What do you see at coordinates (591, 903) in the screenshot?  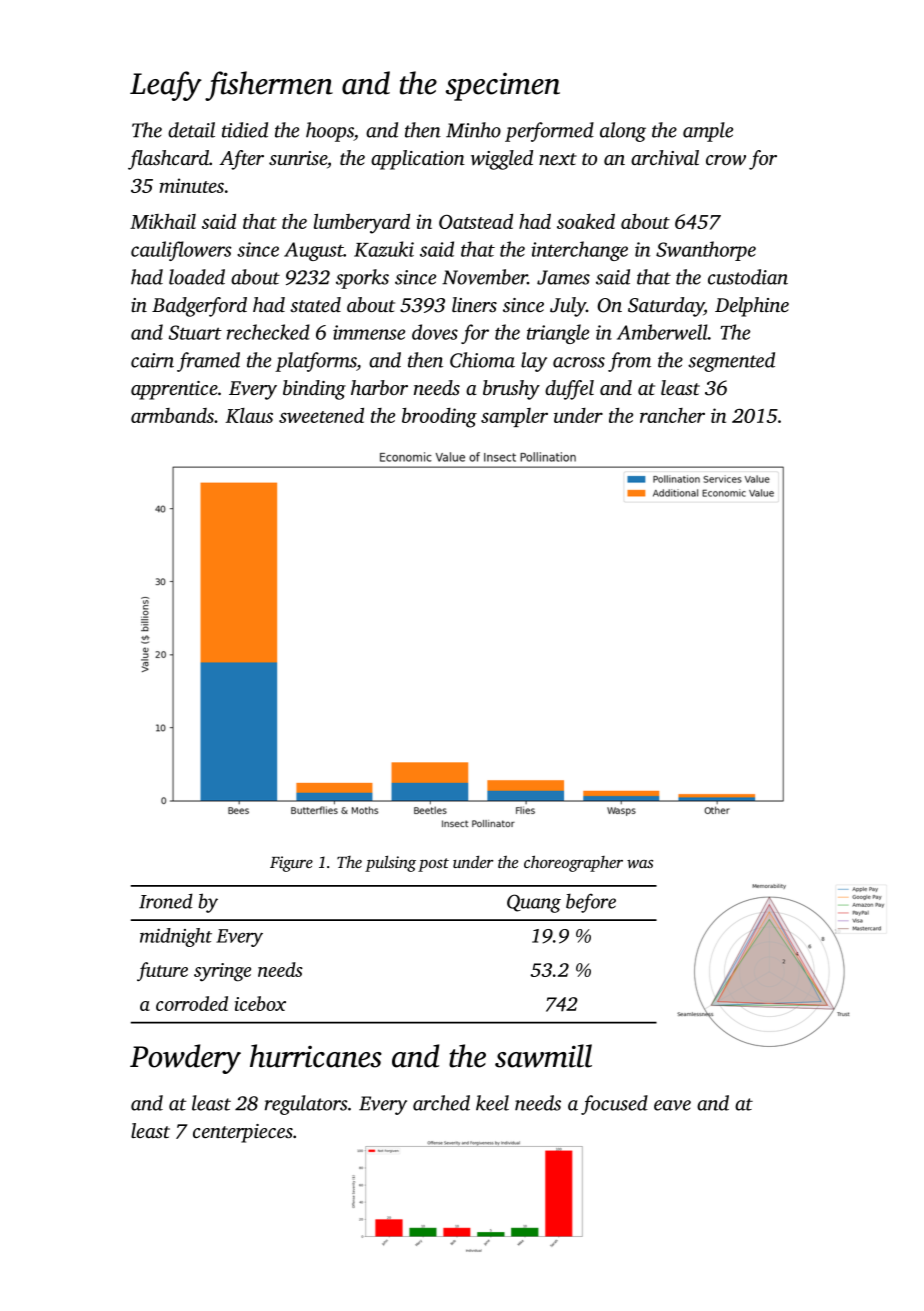 I see `before` at bounding box center [591, 903].
